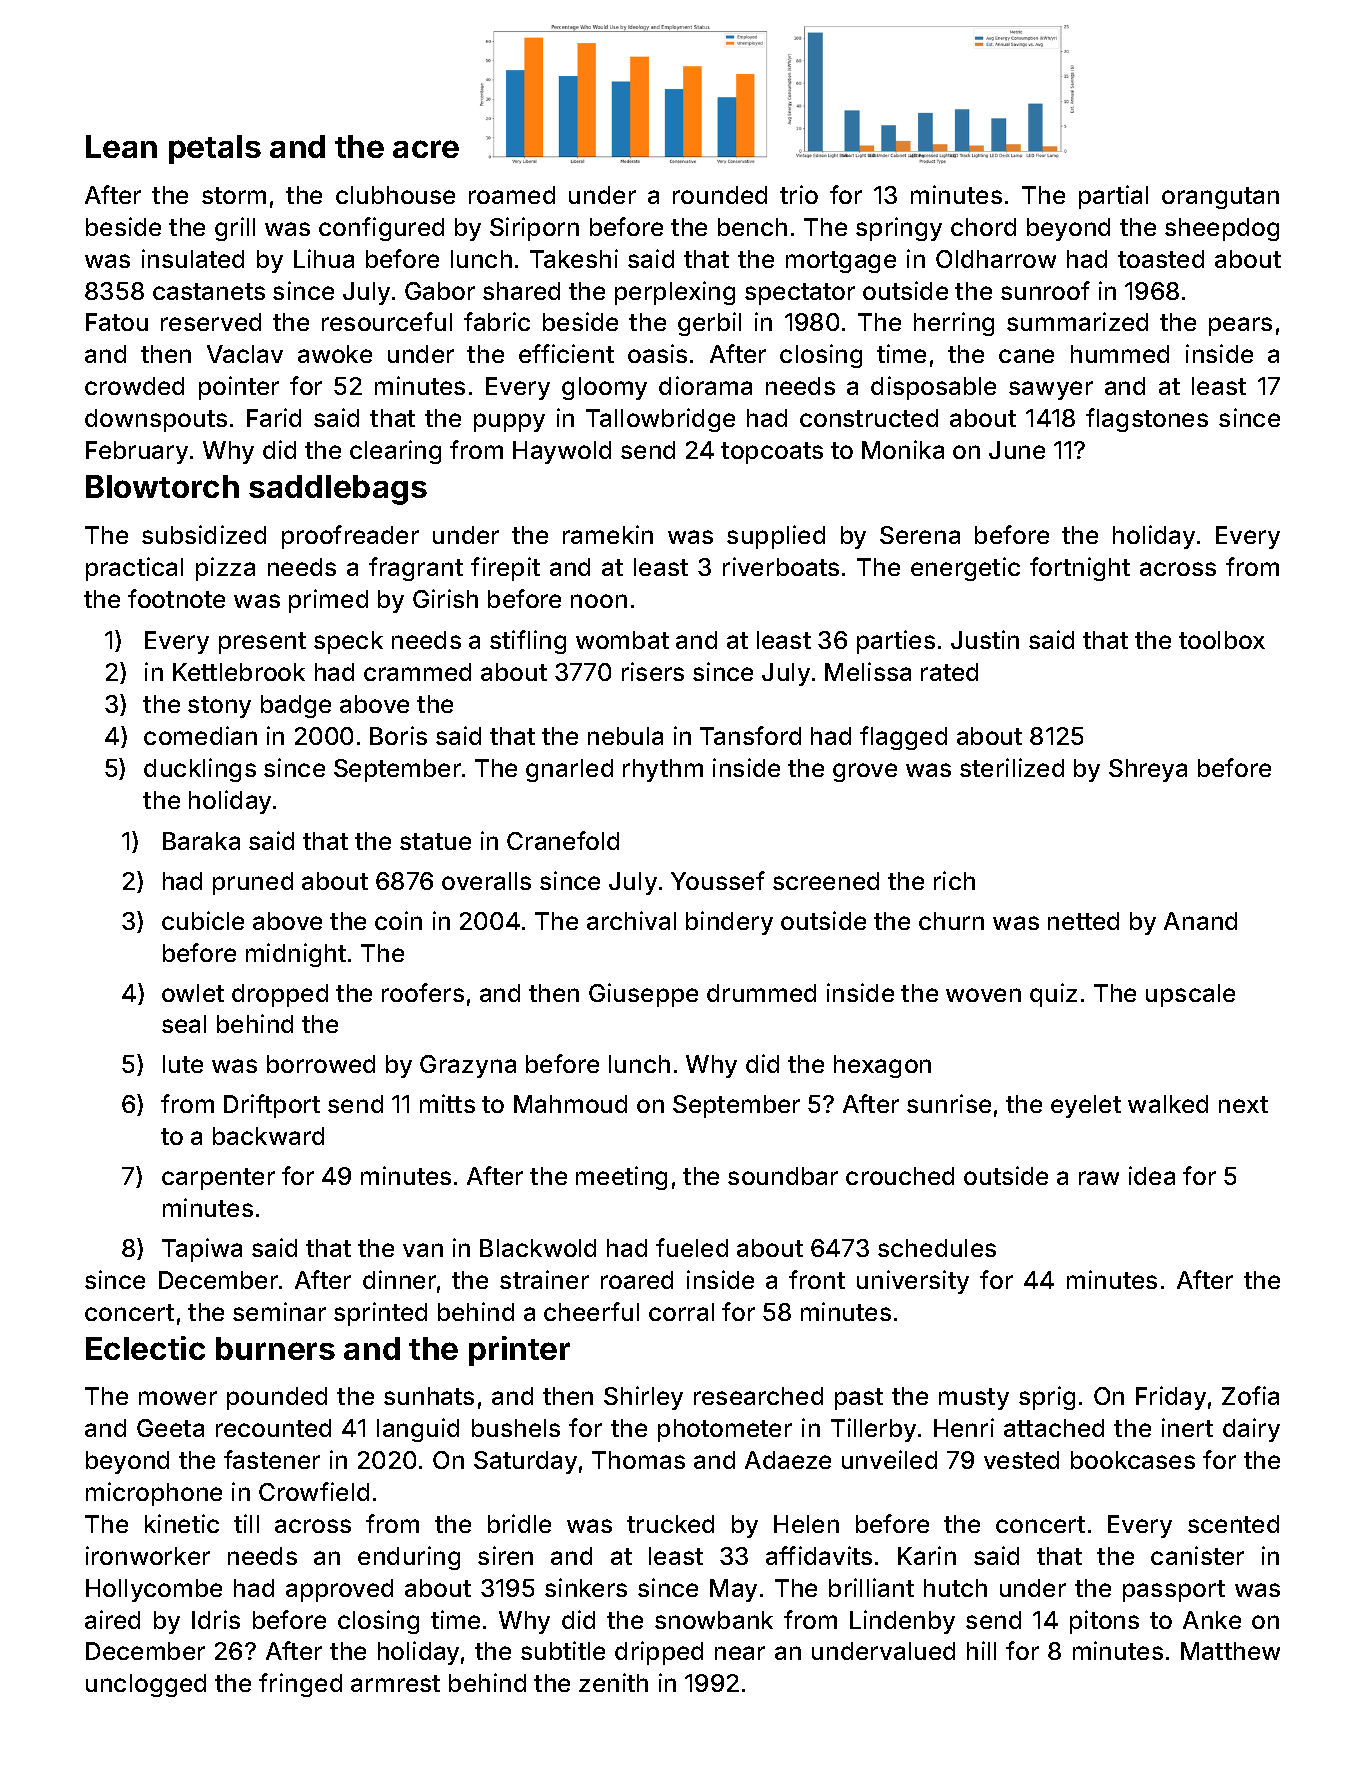 The width and height of the document is (1366, 1767). What do you see at coordinates (900, 1176) in the document?
I see `crouched` at bounding box center [900, 1176].
